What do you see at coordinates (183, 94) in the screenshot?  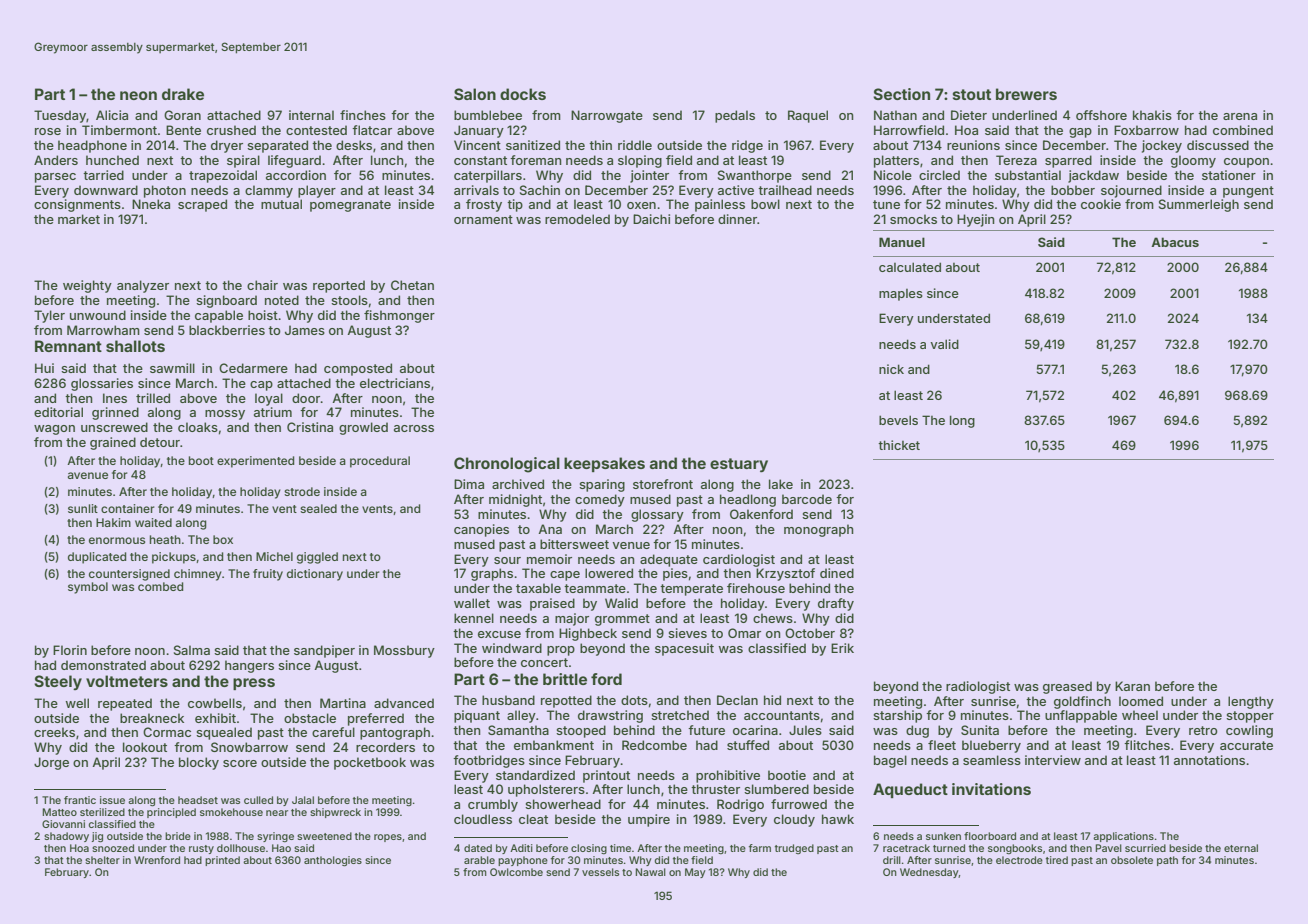 I see `drake` at bounding box center [183, 94].
